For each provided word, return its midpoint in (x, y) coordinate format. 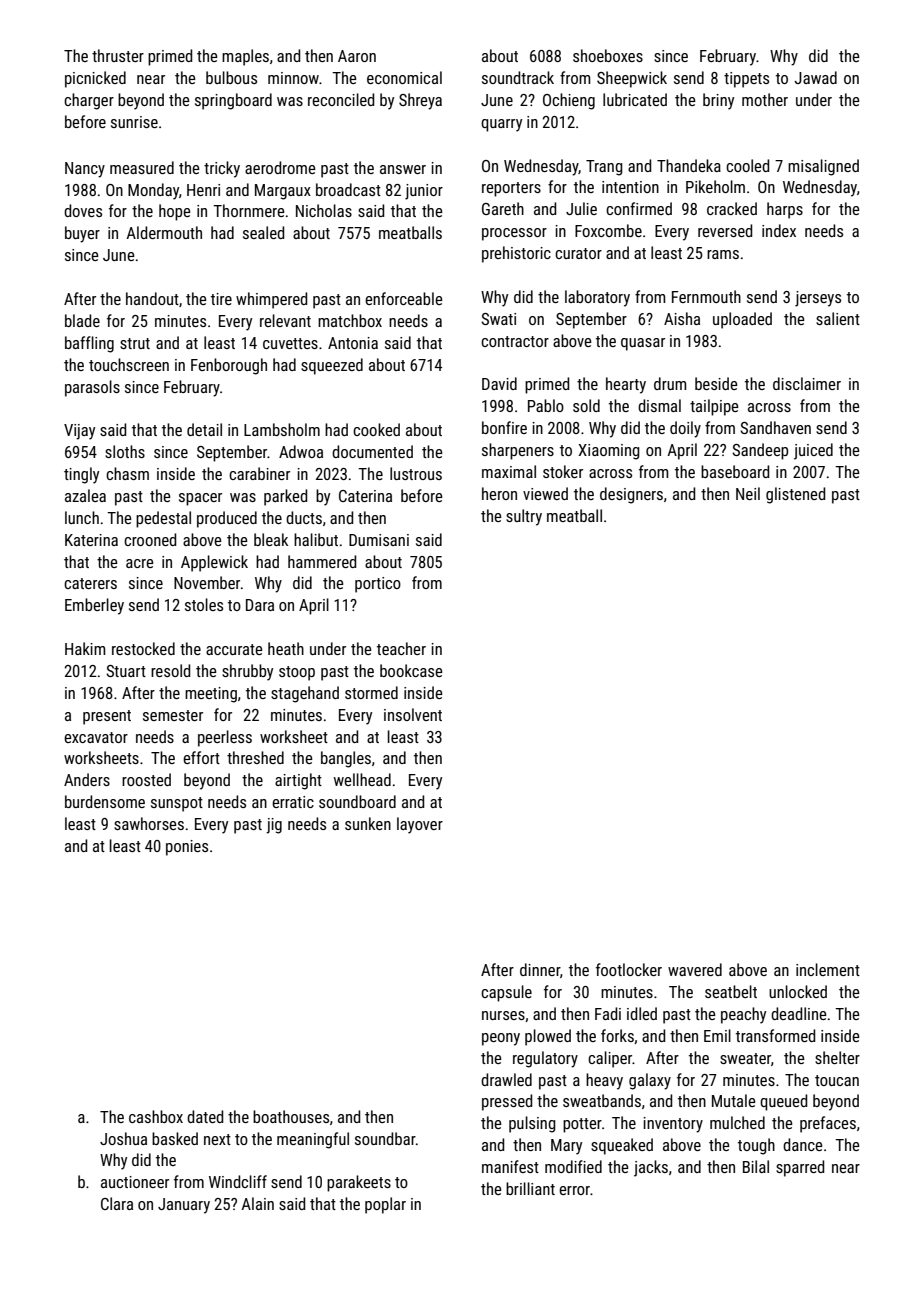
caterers (90, 583)
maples (245, 57)
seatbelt (731, 991)
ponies (187, 848)
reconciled (341, 99)
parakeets (359, 1183)
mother (765, 99)
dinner (540, 969)
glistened (795, 495)
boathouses (291, 1116)
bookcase (411, 670)
